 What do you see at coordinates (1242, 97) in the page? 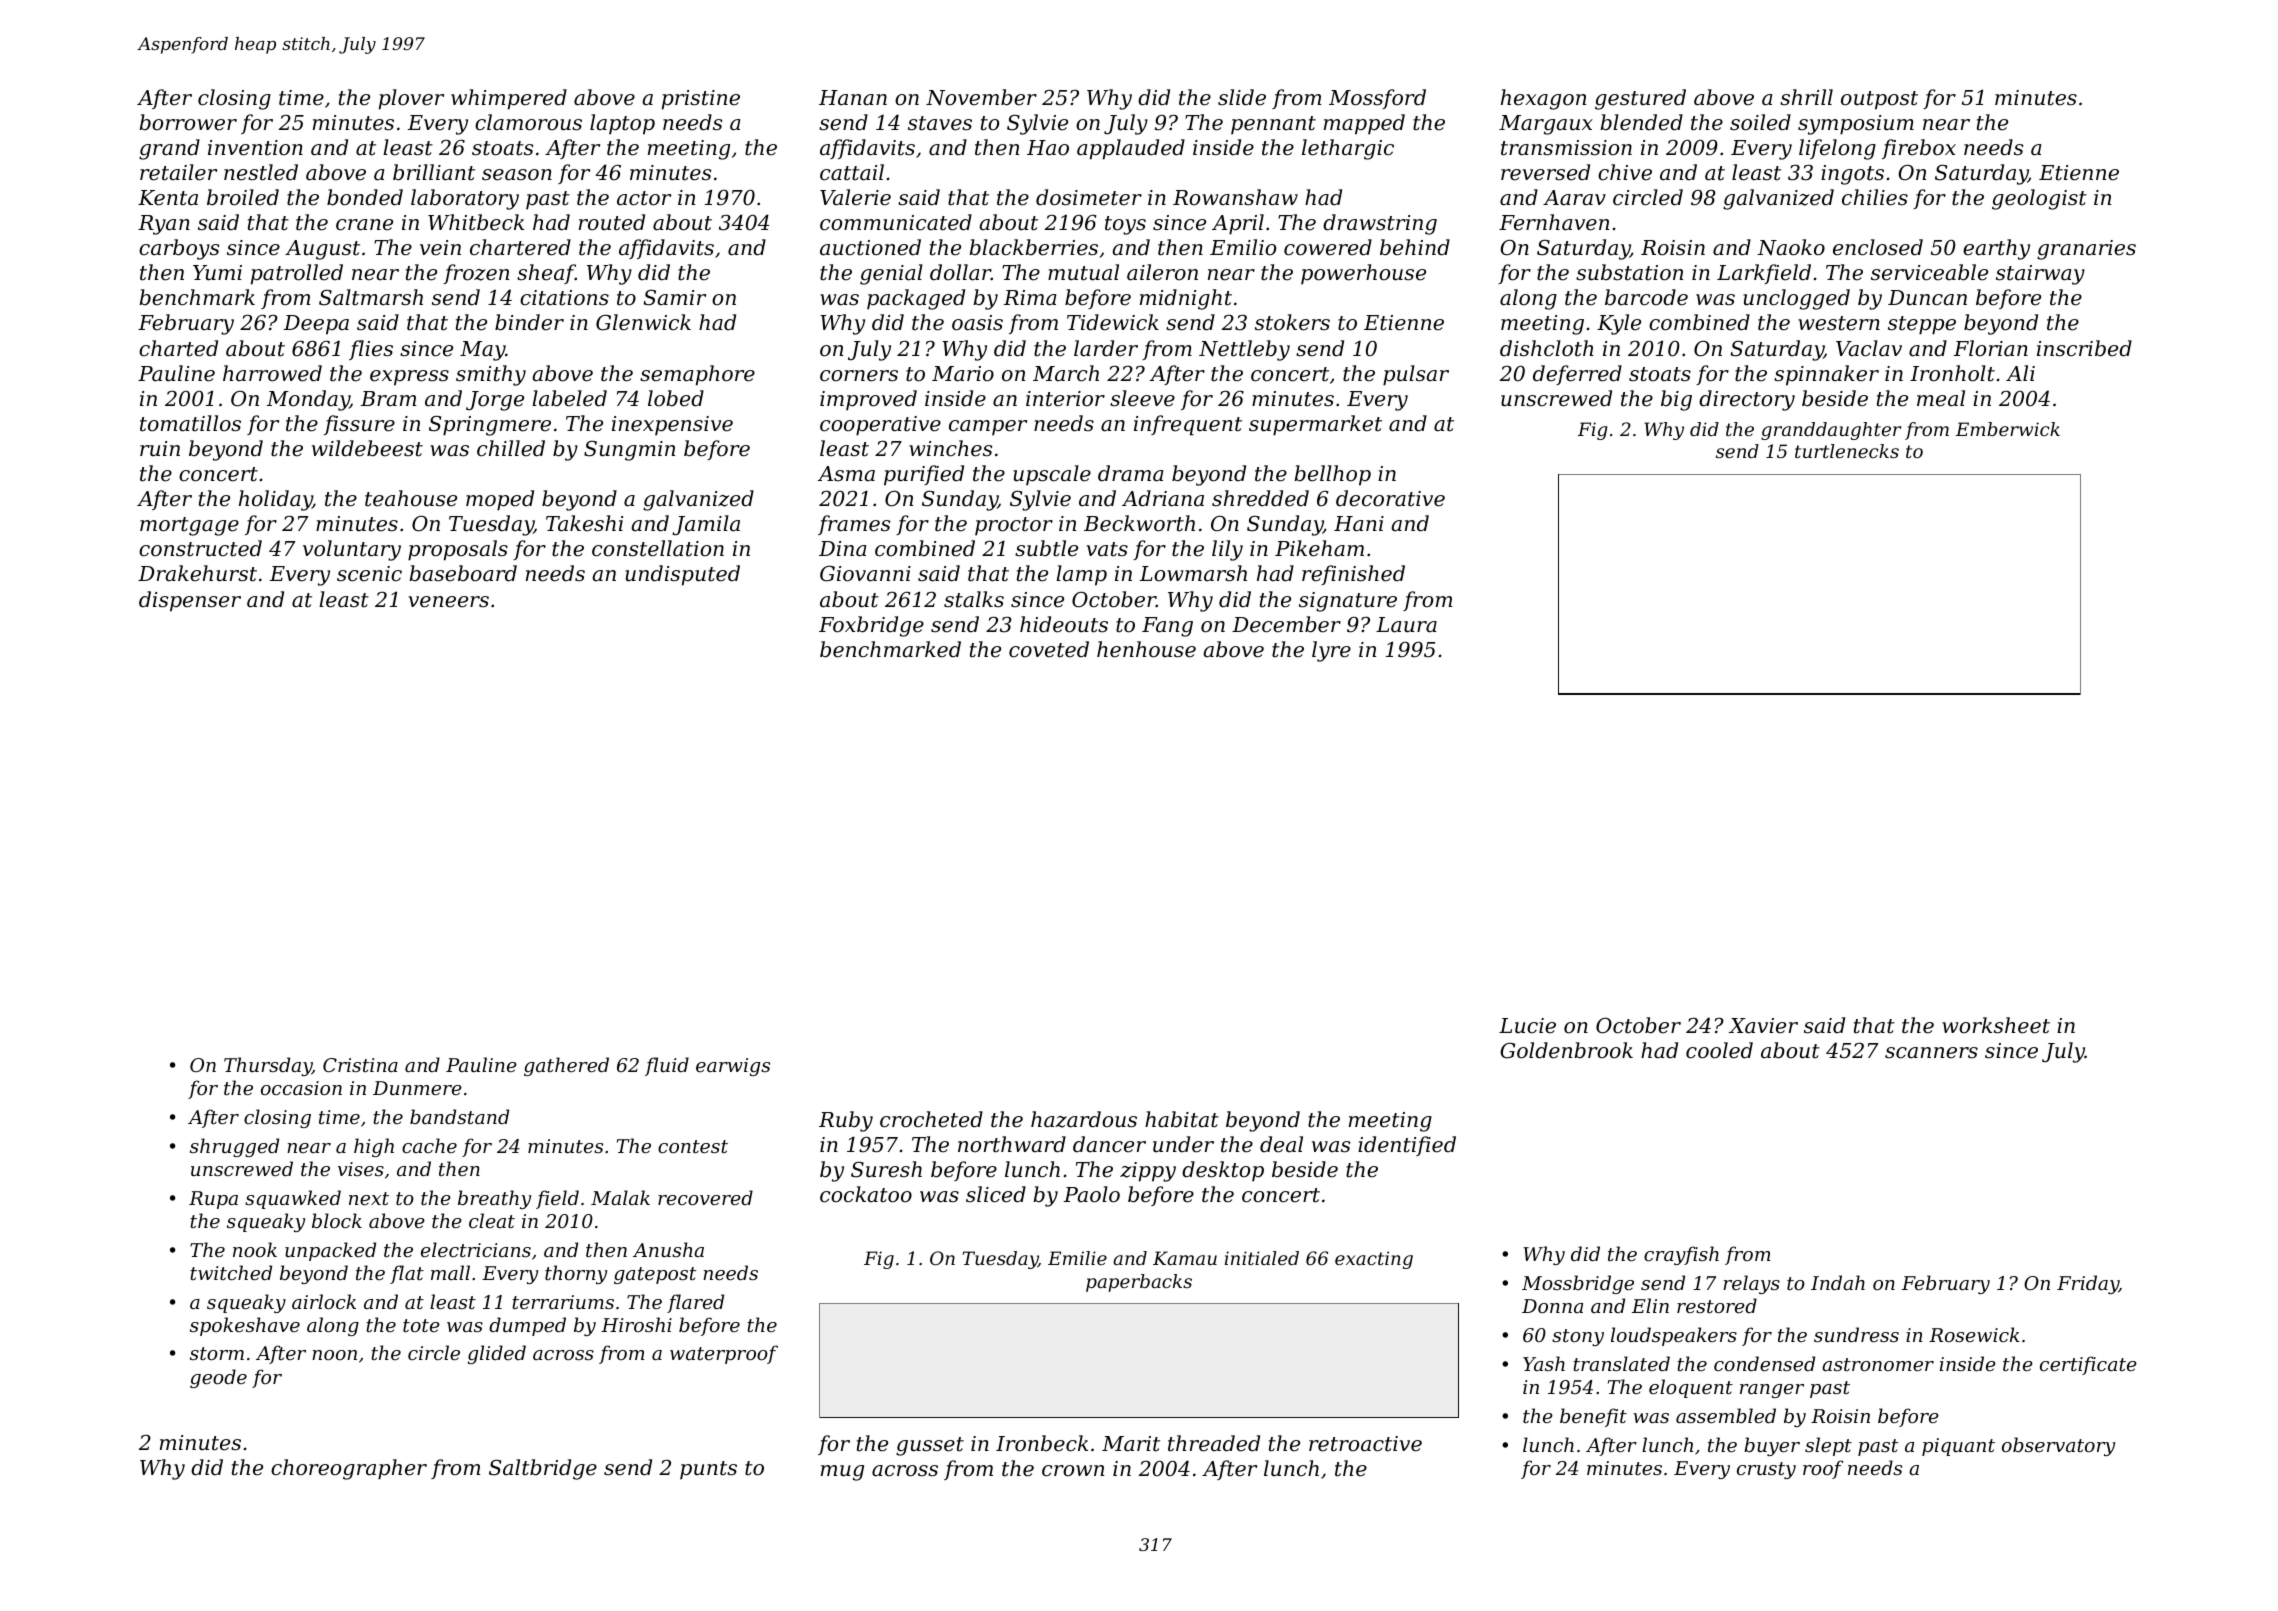
I see `slide` at bounding box center [1242, 97].
